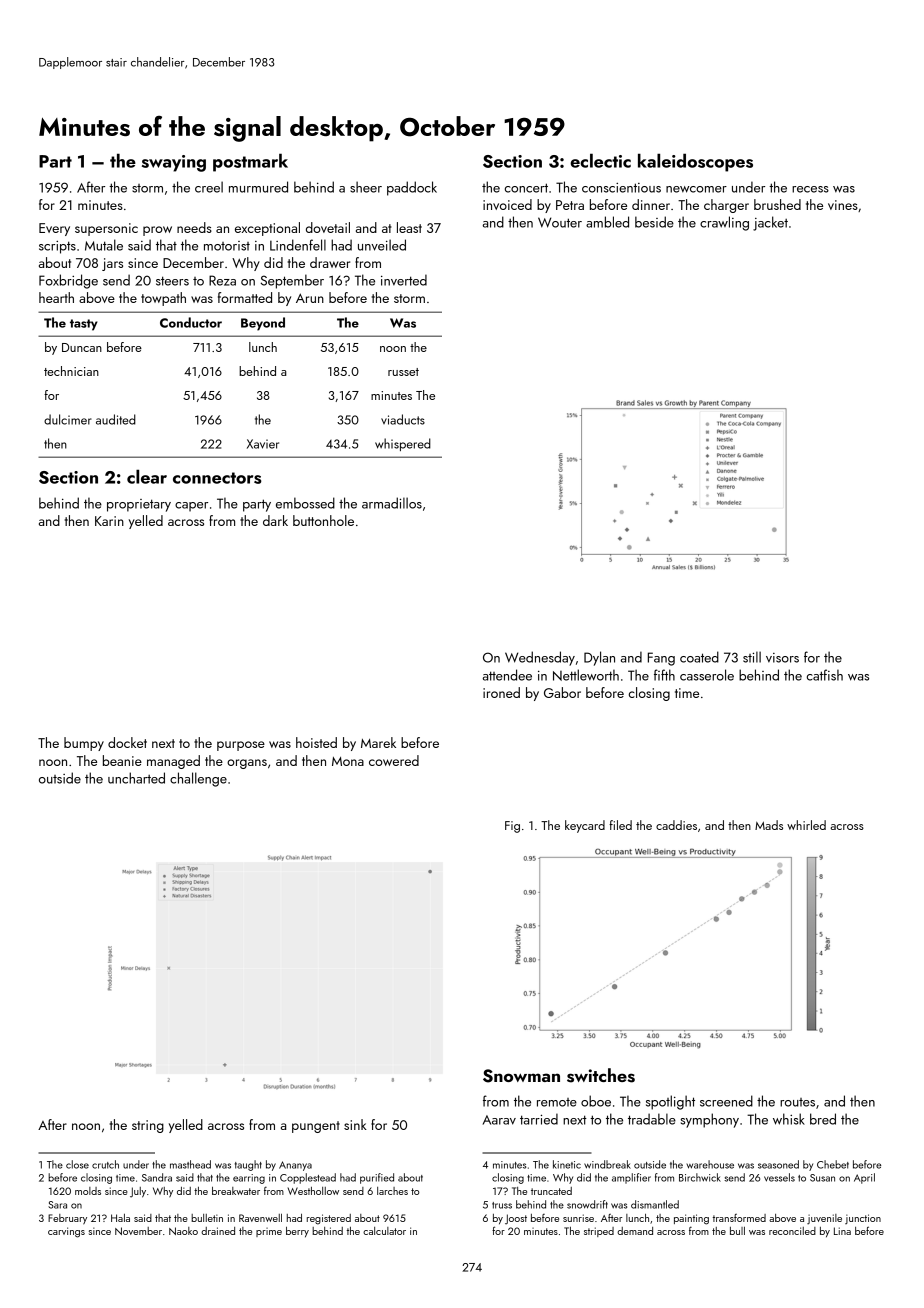 The width and height of the document is (924, 1308). What do you see at coordinates (174, 163) in the document?
I see `swaying` at bounding box center [174, 163].
